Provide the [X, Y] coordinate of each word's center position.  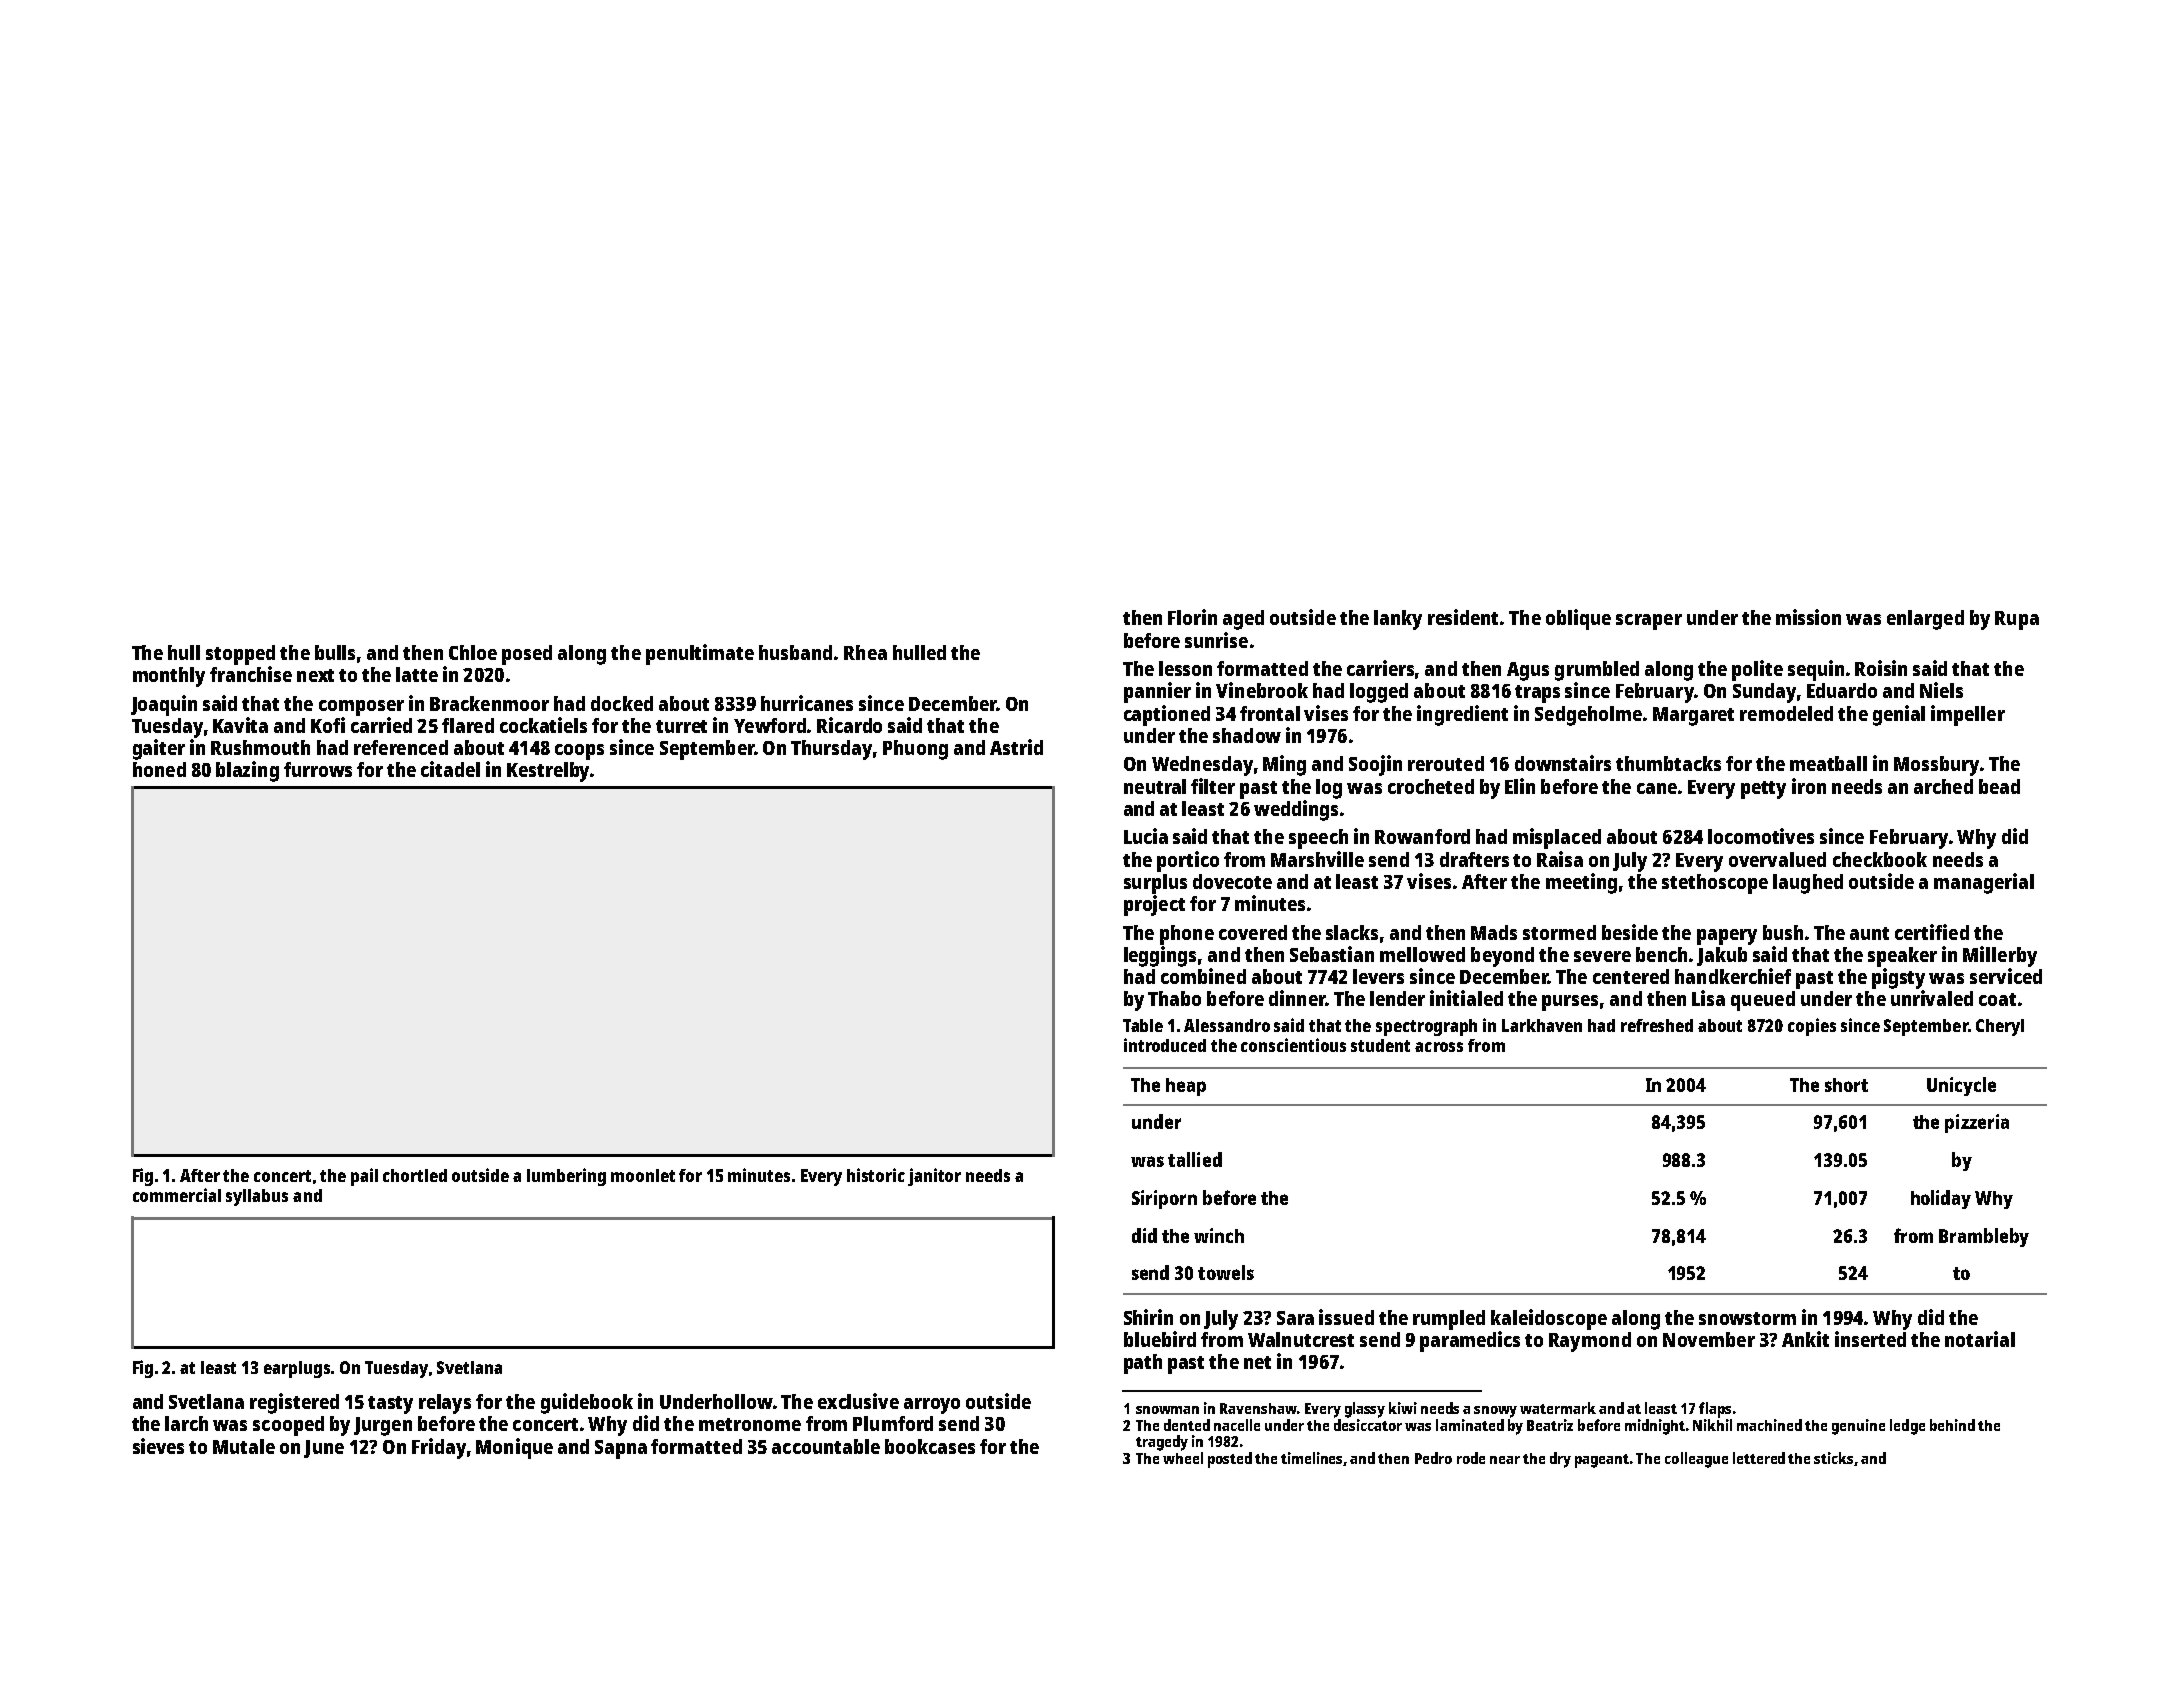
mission [1808, 617]
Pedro [1433, 1458]
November [1709, 1339]
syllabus [257, 1197]
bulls [335, 652]
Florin [1192, 617]
